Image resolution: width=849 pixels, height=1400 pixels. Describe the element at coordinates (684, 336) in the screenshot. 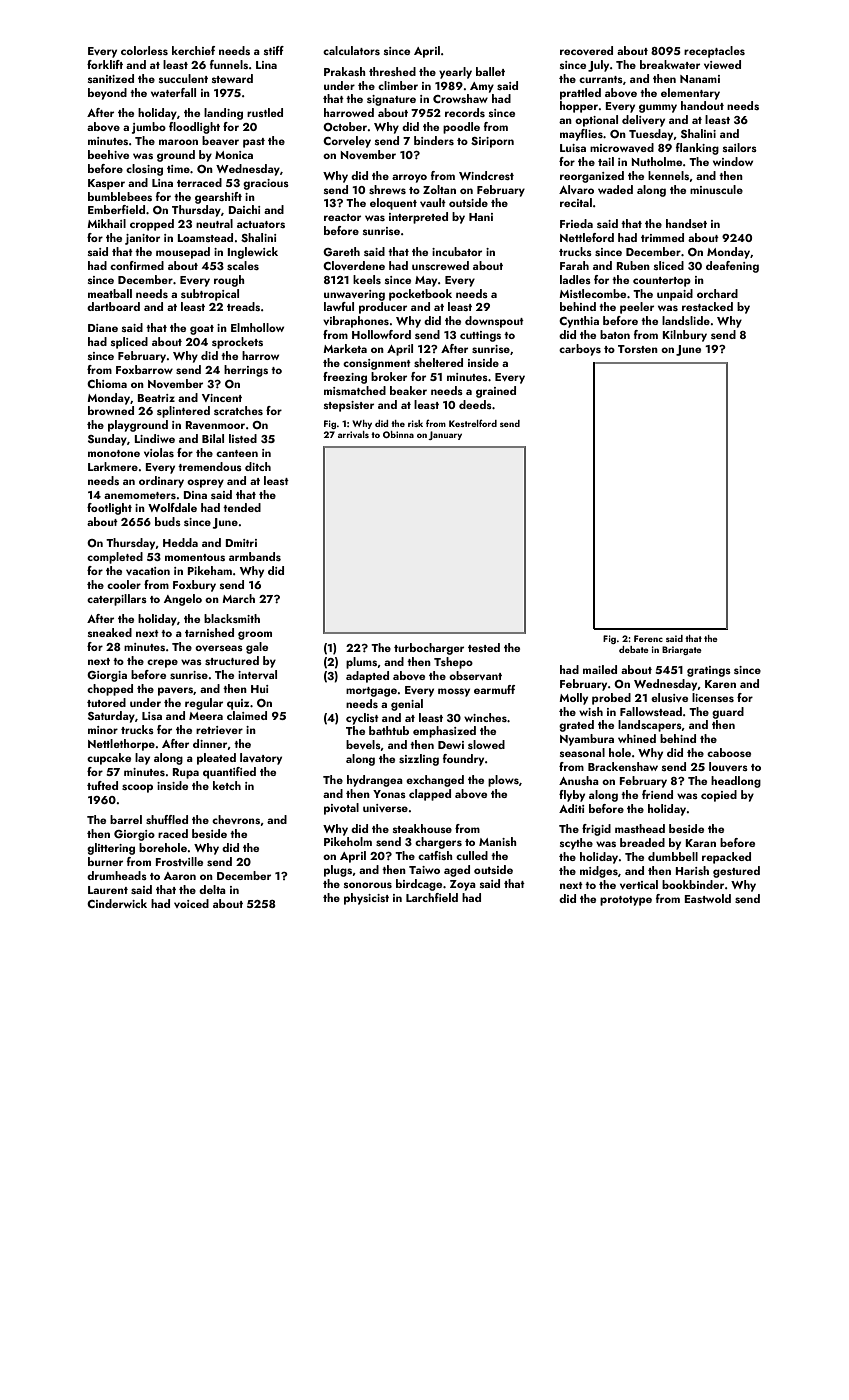

I see `Kilnbury` at that location.
